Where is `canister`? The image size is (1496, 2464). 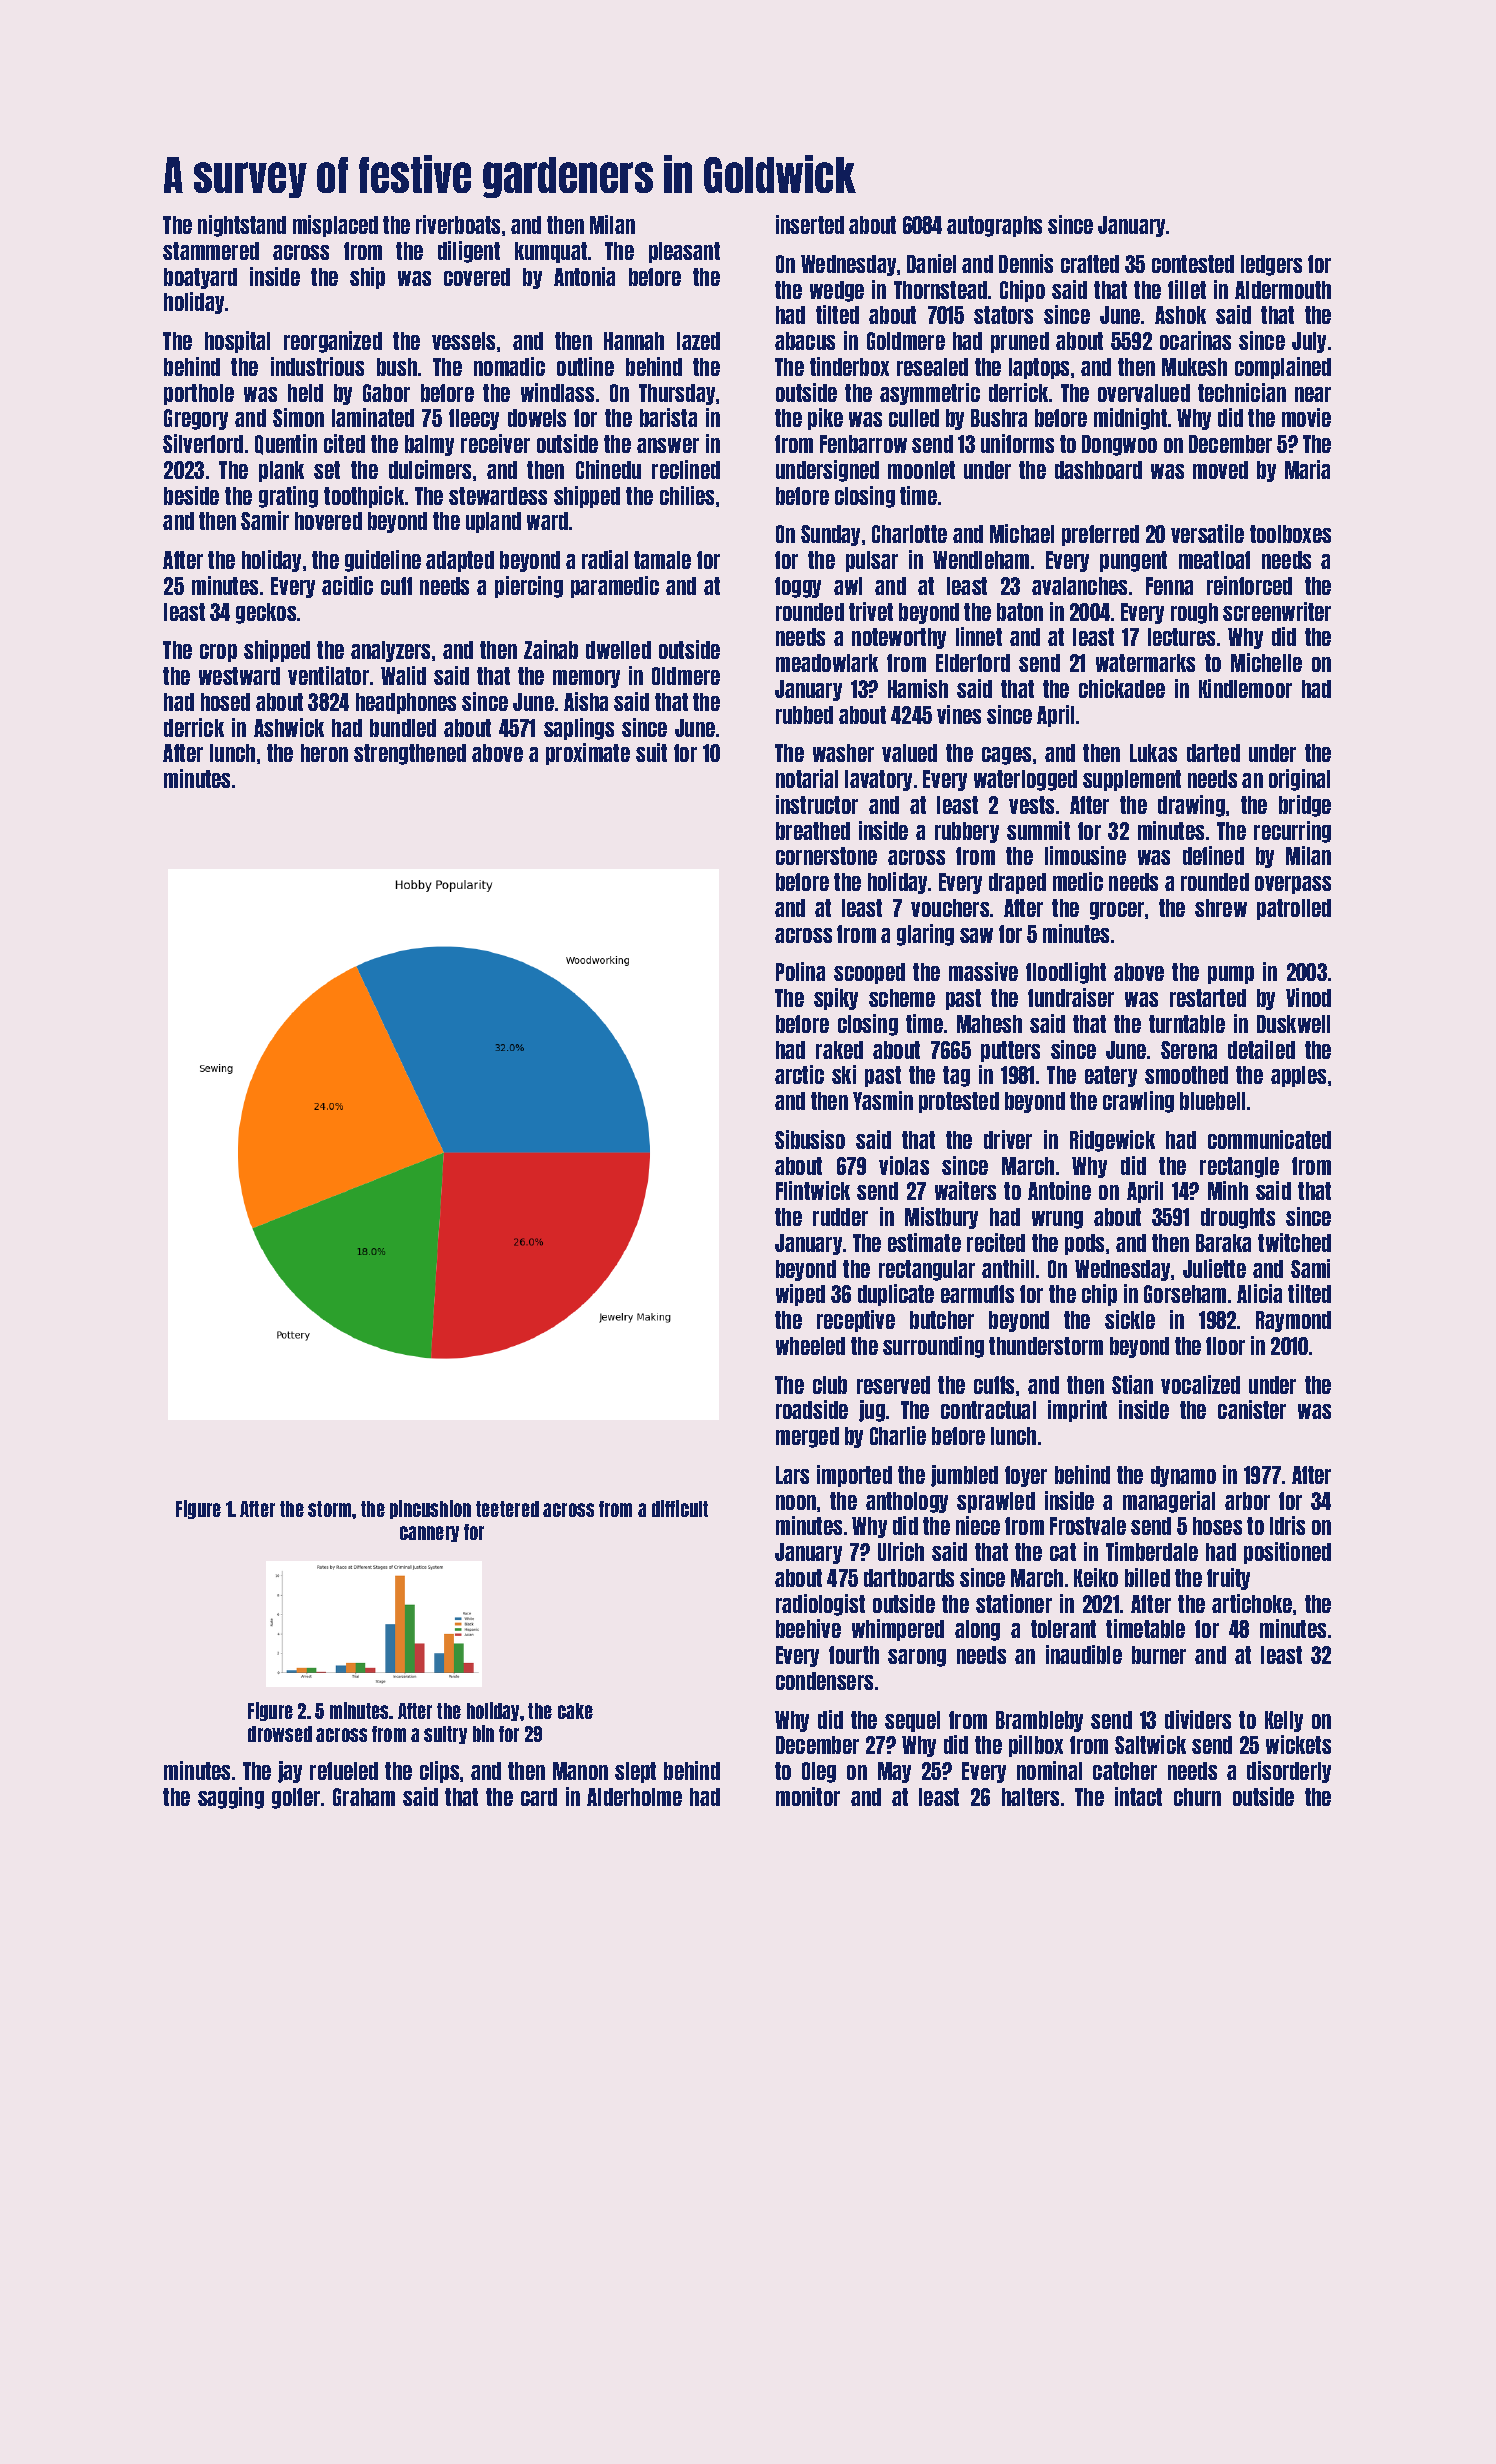 canister is located at coordinates (1252, 1409).
